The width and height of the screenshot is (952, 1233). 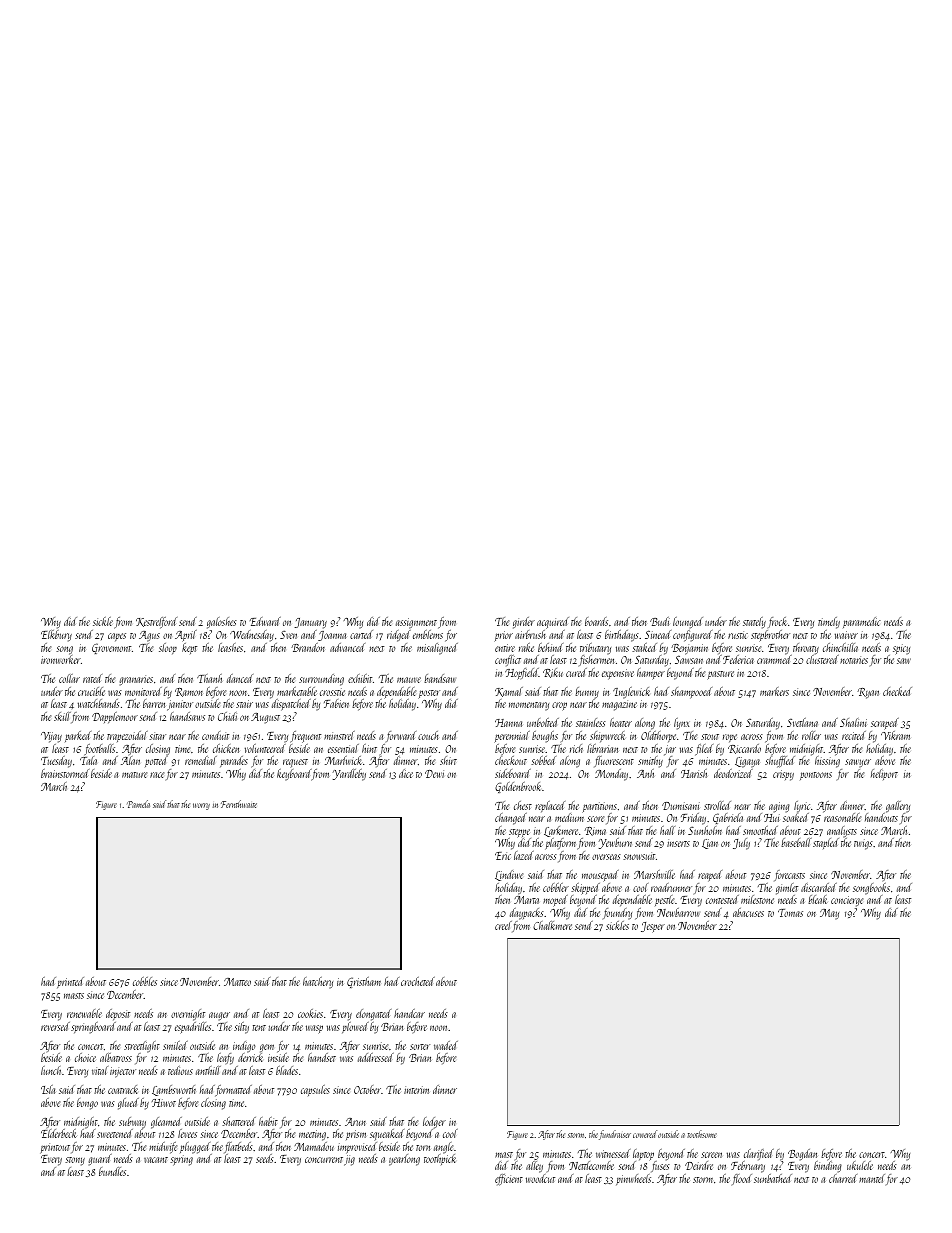 What do you see at coordinates (817, 899) in the screenshot?
I see `bleak` at bounding box center [817, 899].
